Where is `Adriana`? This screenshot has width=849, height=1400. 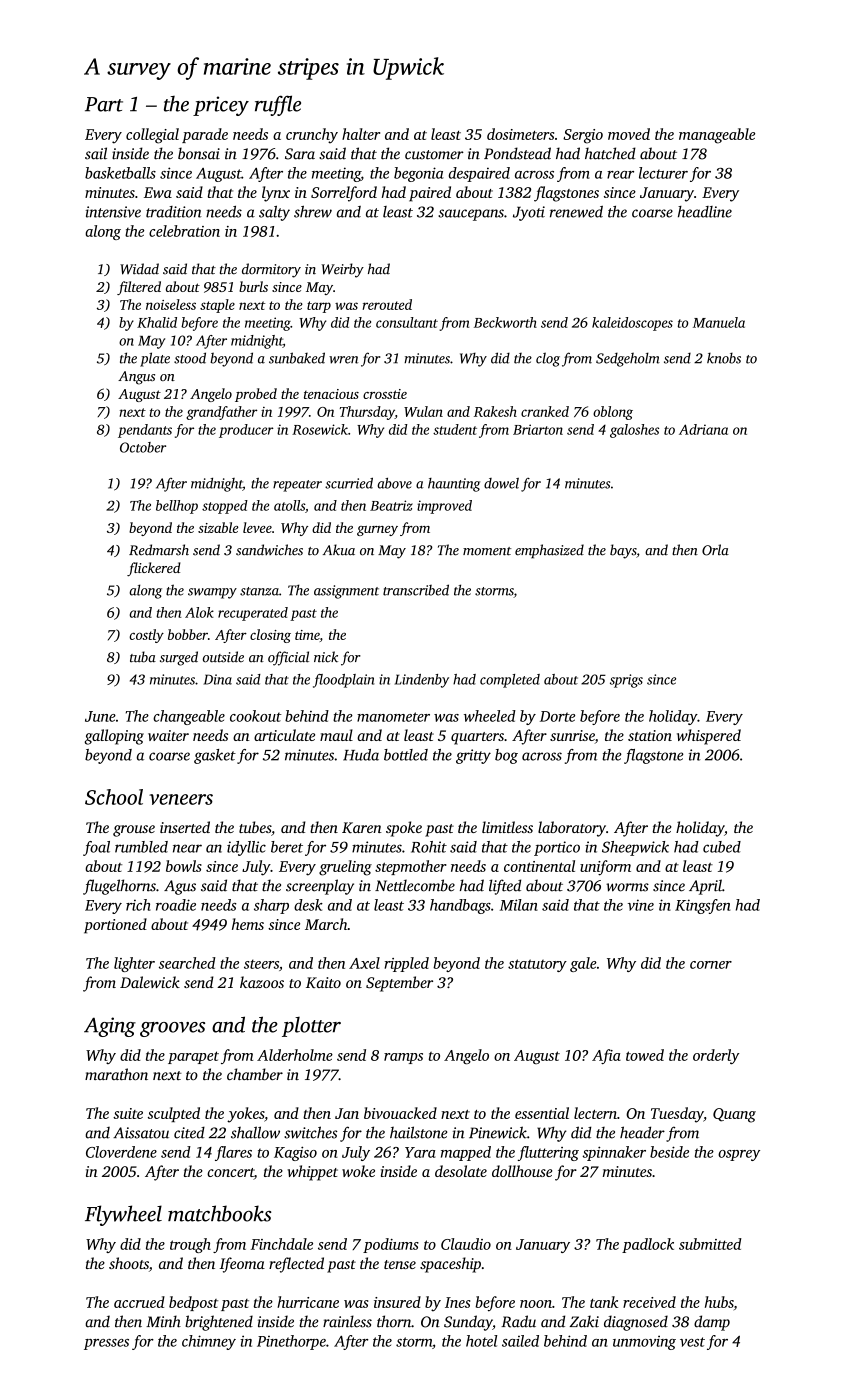
Adriana is located at coordinates (703, 429).
